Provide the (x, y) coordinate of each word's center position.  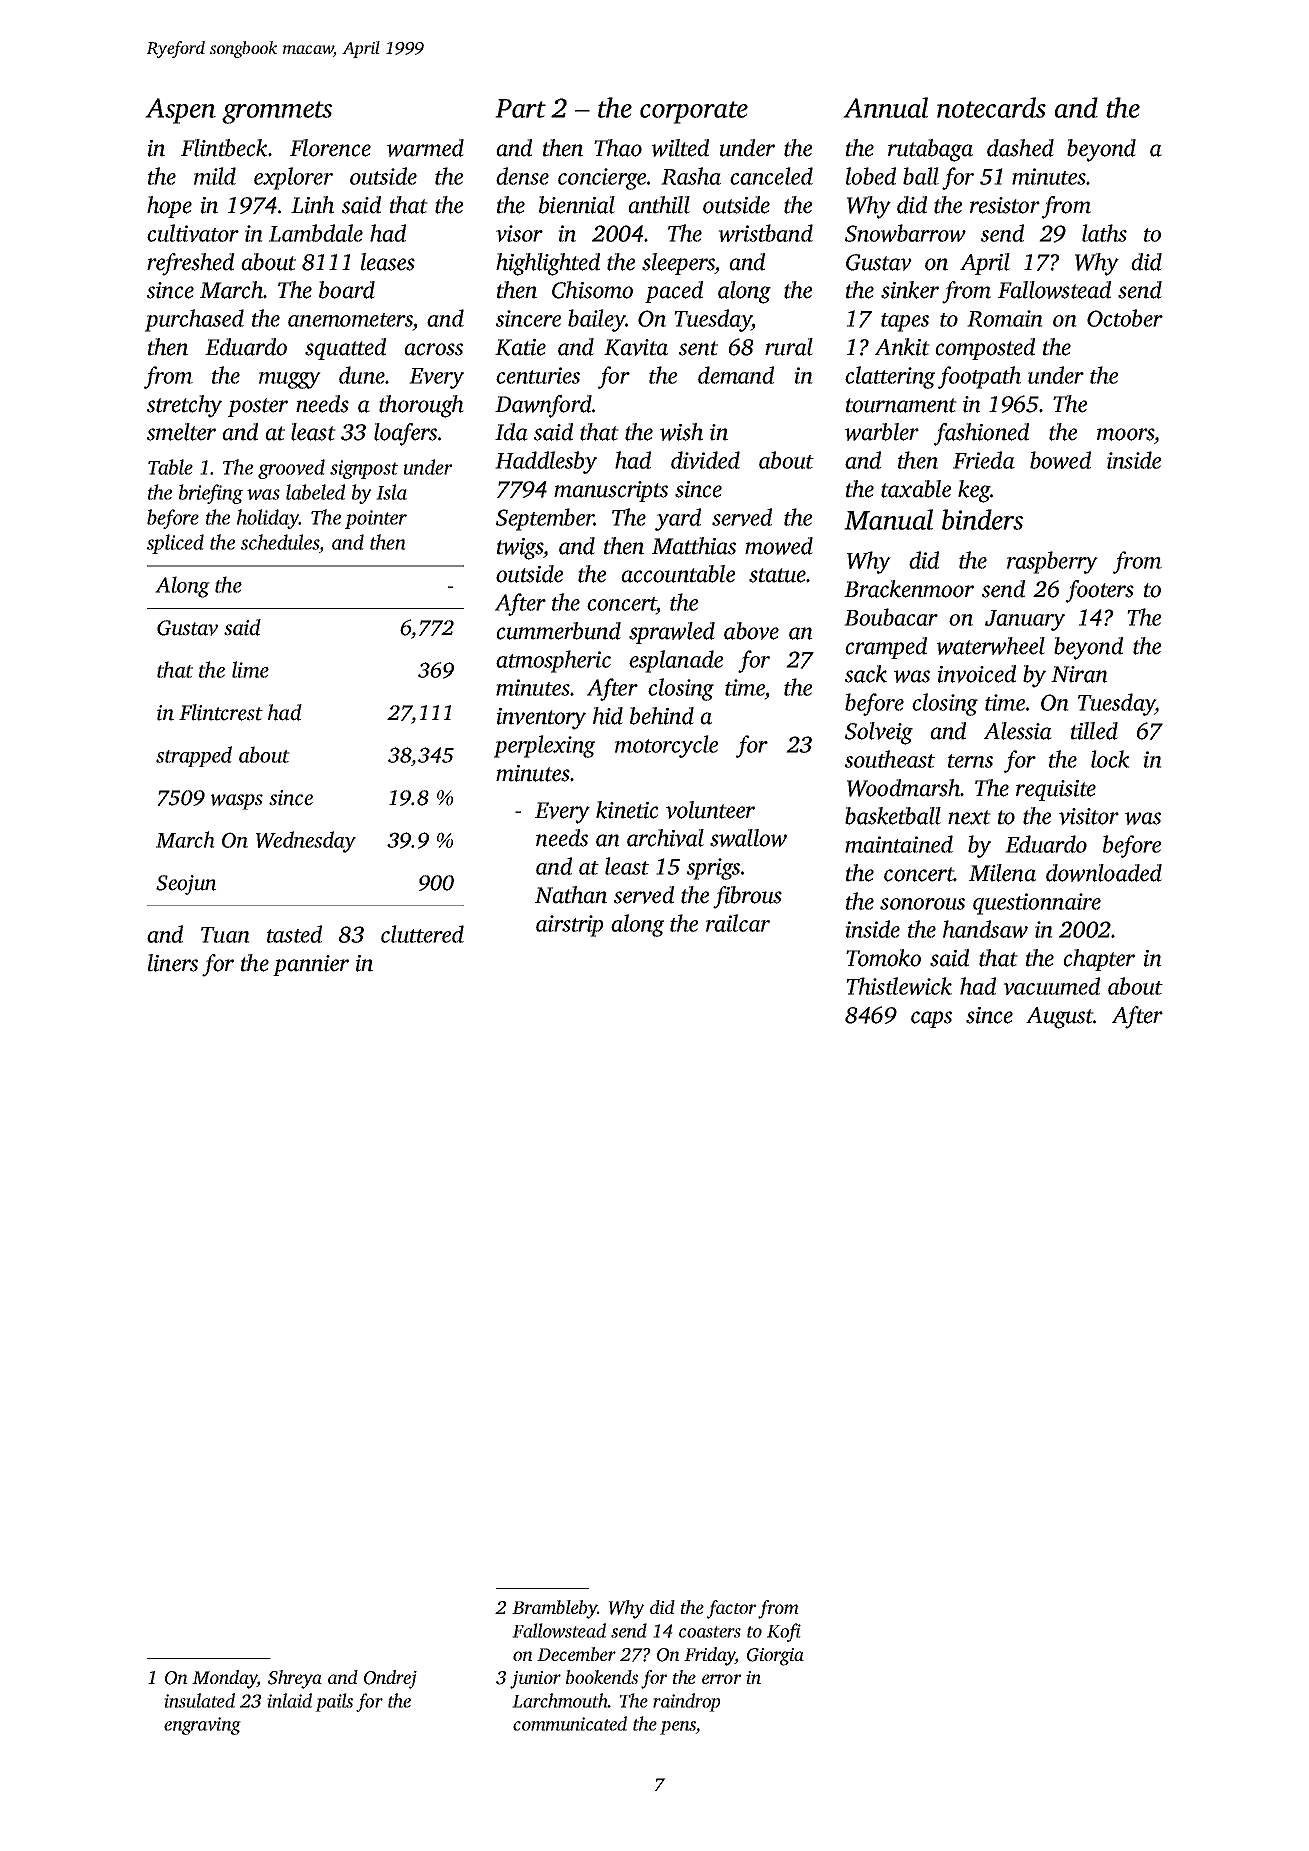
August (1060, 1018)
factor (731, 1609)
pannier (311, 965)
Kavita (636, 347)
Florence (330, 148)
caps (931, 1019)
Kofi (784, 1632)
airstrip (569, 926)
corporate (694, 112)
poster (258, 407)
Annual (885, 107)
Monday (225, 1679)
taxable (916, 489)
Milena (1002, 873)
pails (334, 1702)
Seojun (186, 885)
